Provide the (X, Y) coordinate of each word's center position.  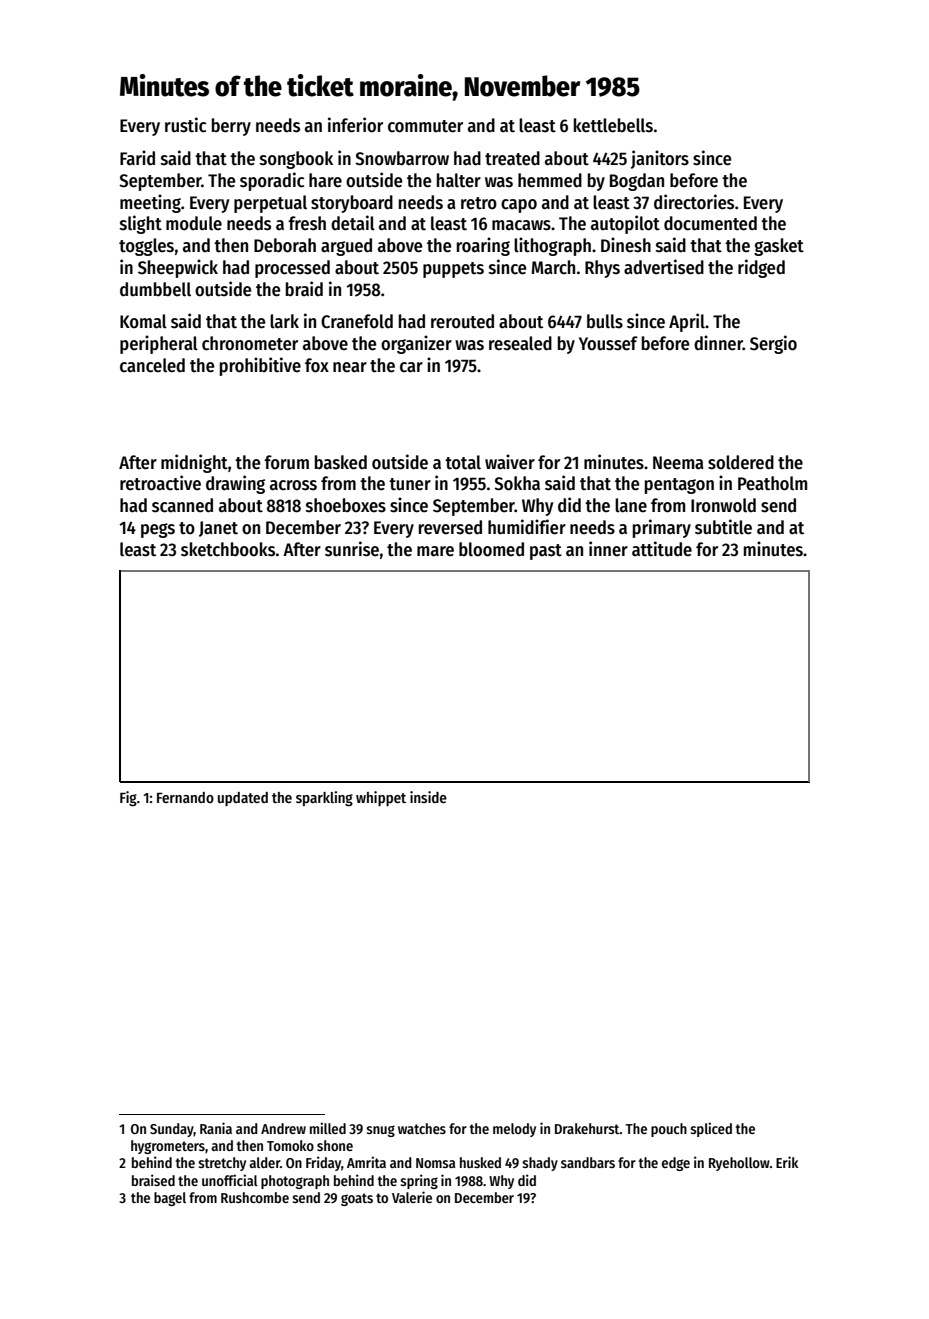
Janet (218, 529)
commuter (425, 126)
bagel (170, 1199)
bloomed (491, 549)
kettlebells (613, 125)
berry (231, 127)
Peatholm (772, 483)
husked (480, 1162)
